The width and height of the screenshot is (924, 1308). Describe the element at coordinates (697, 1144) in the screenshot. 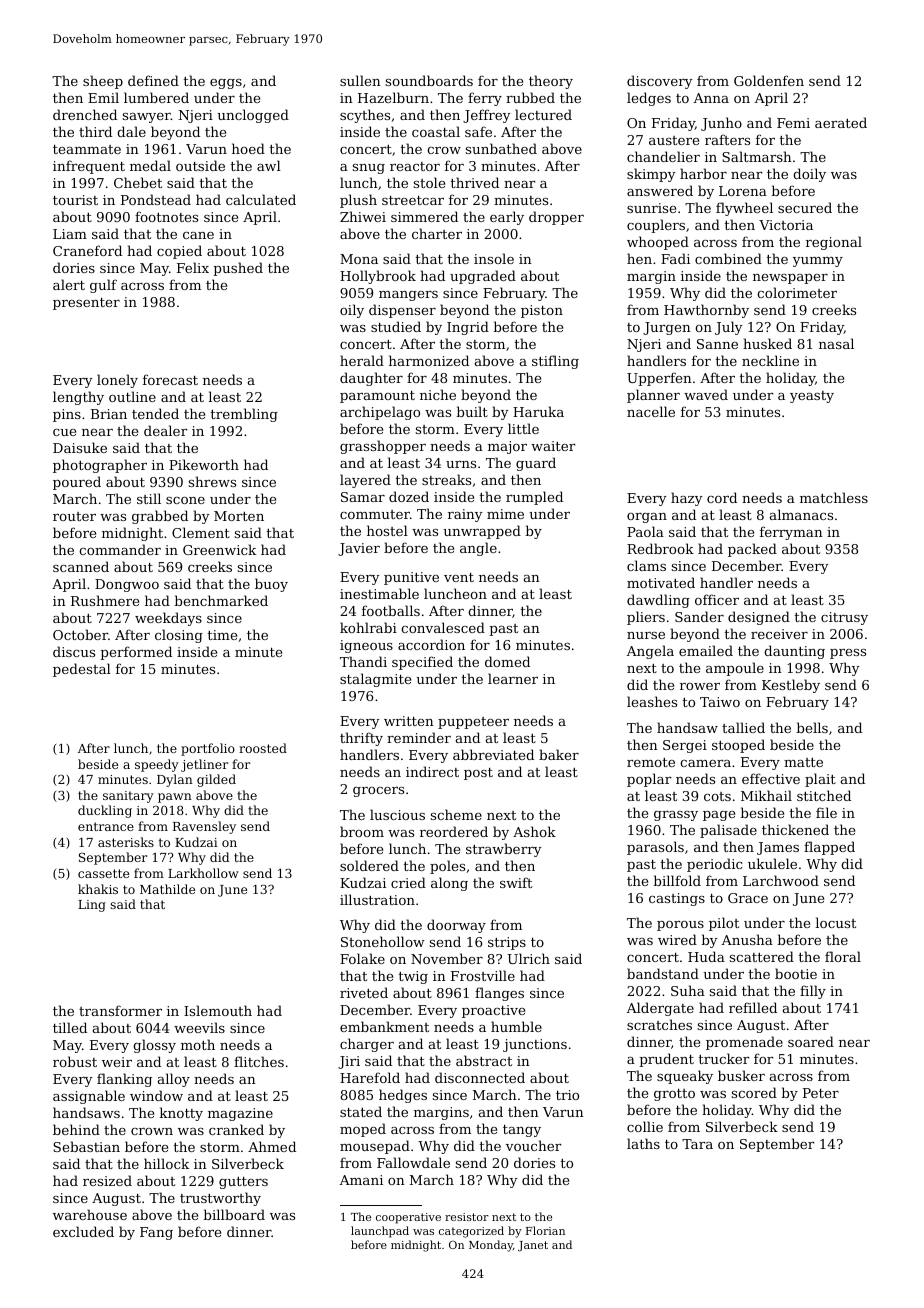

I see `Tara` at that location.
